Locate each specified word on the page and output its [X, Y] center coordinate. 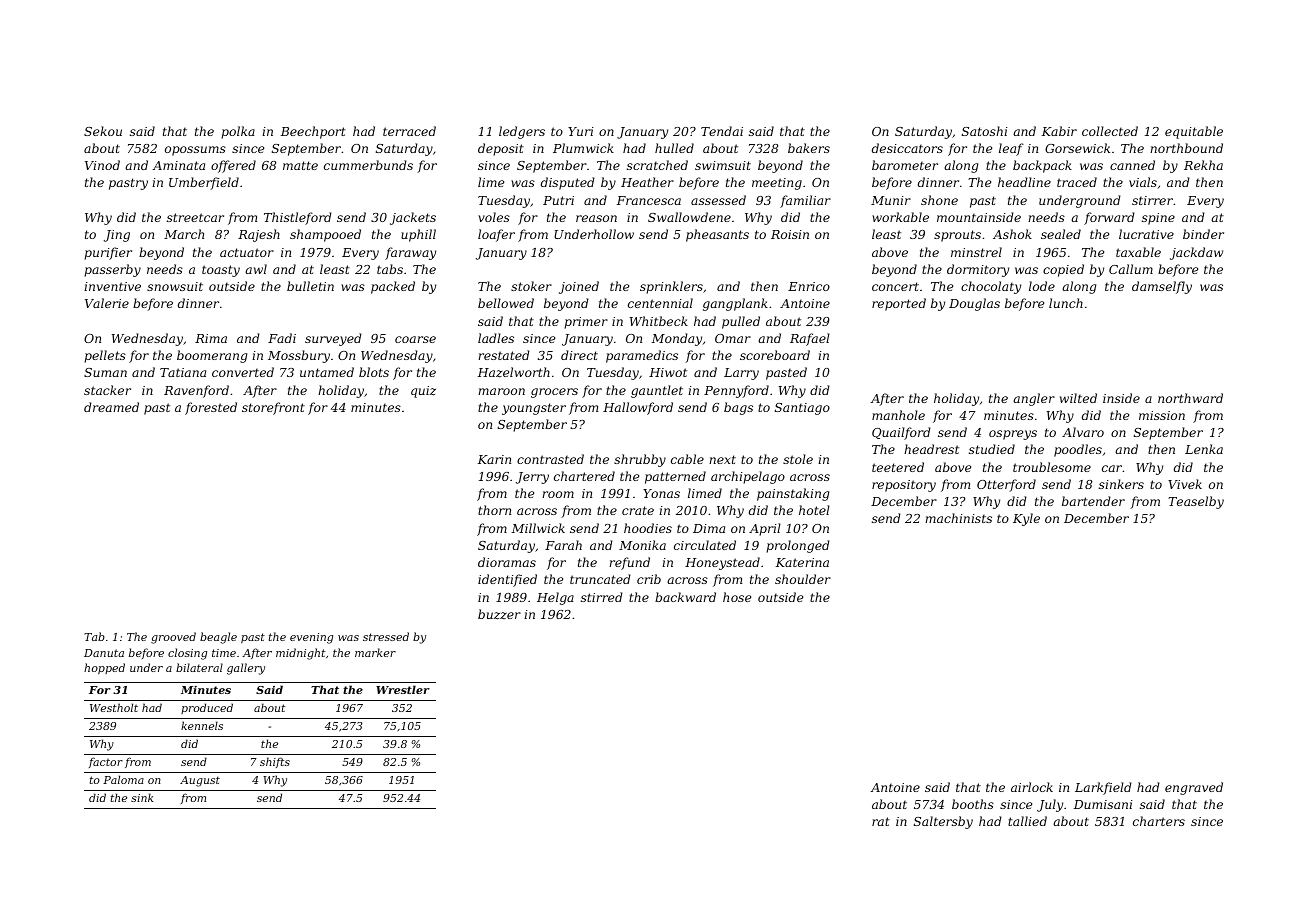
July [1050, 805]
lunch [1066, 303]
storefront [273, 408]
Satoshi [984, 131]
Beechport [313, 132]
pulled [741, 322]
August [200, 781]
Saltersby [943, 822]
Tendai [722, 131]
